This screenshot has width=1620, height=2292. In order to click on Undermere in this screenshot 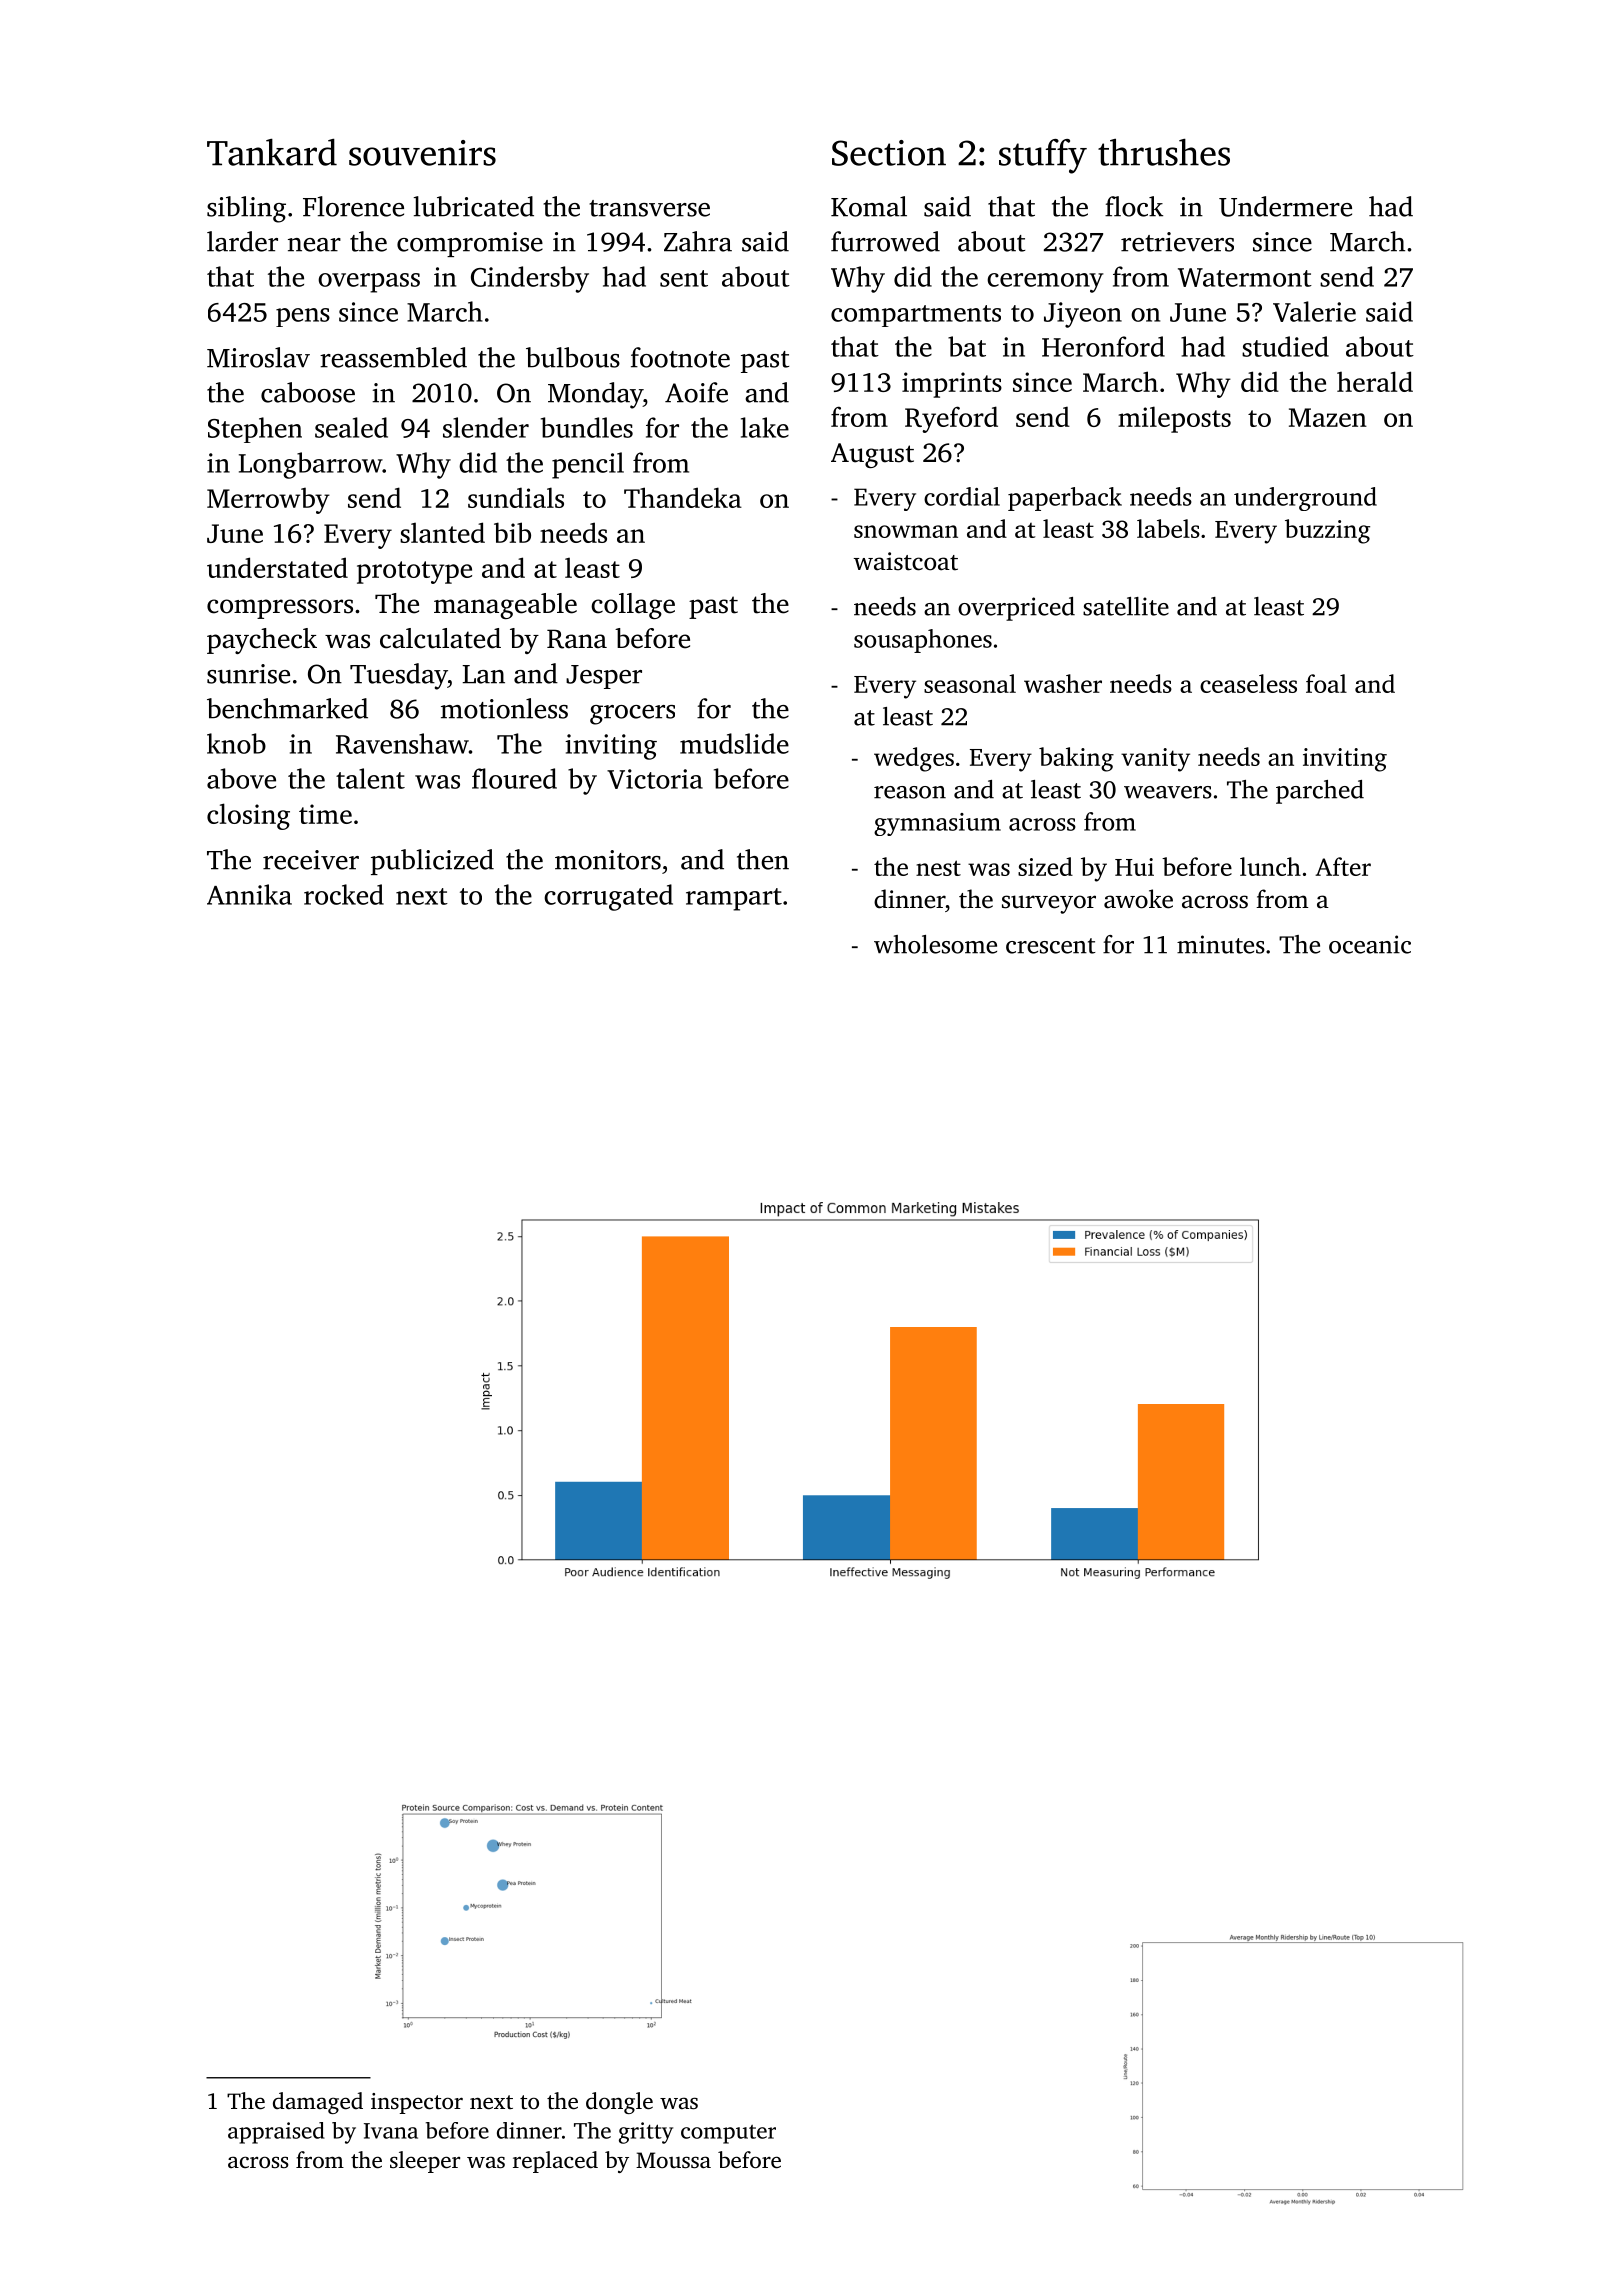, I will do `click(1285, 206)`.
